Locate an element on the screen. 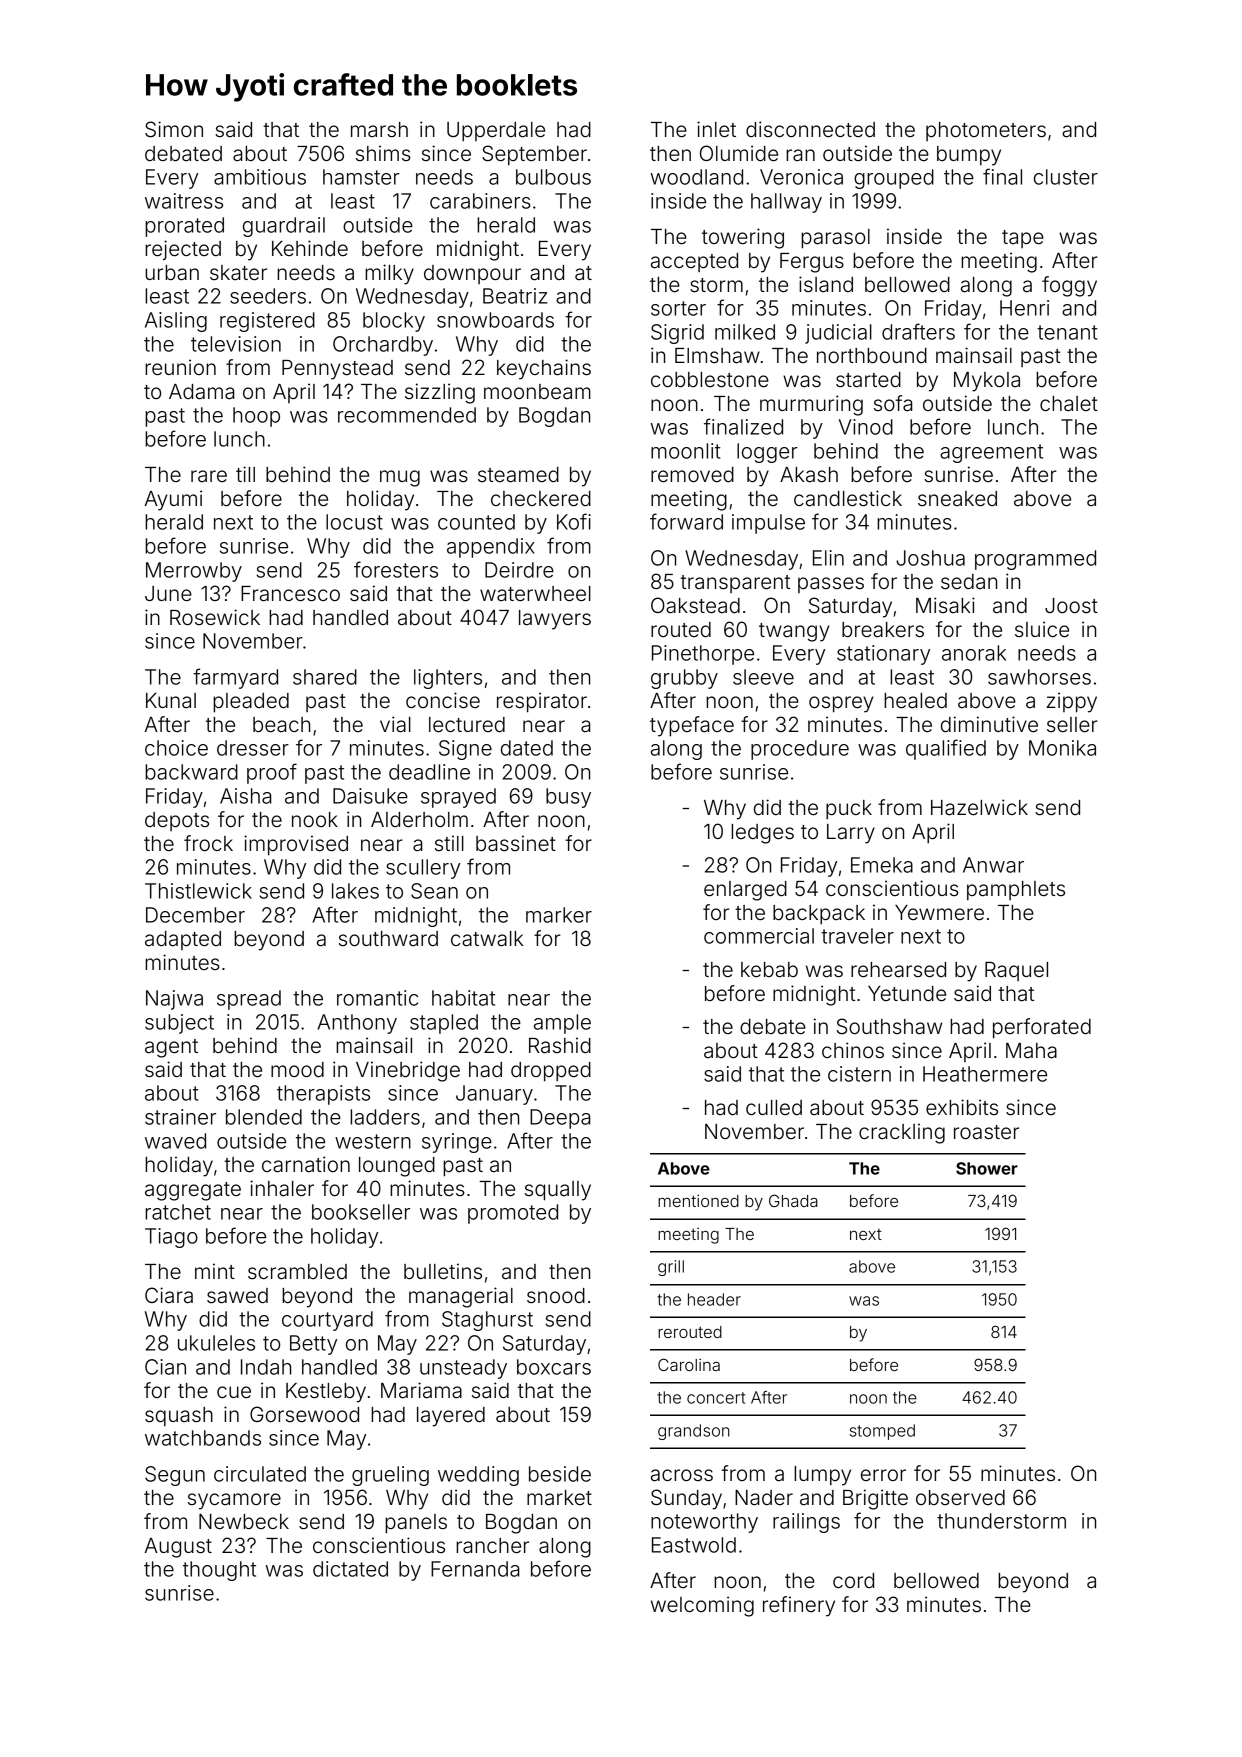  thought is located at coordinates (219, 1571).
